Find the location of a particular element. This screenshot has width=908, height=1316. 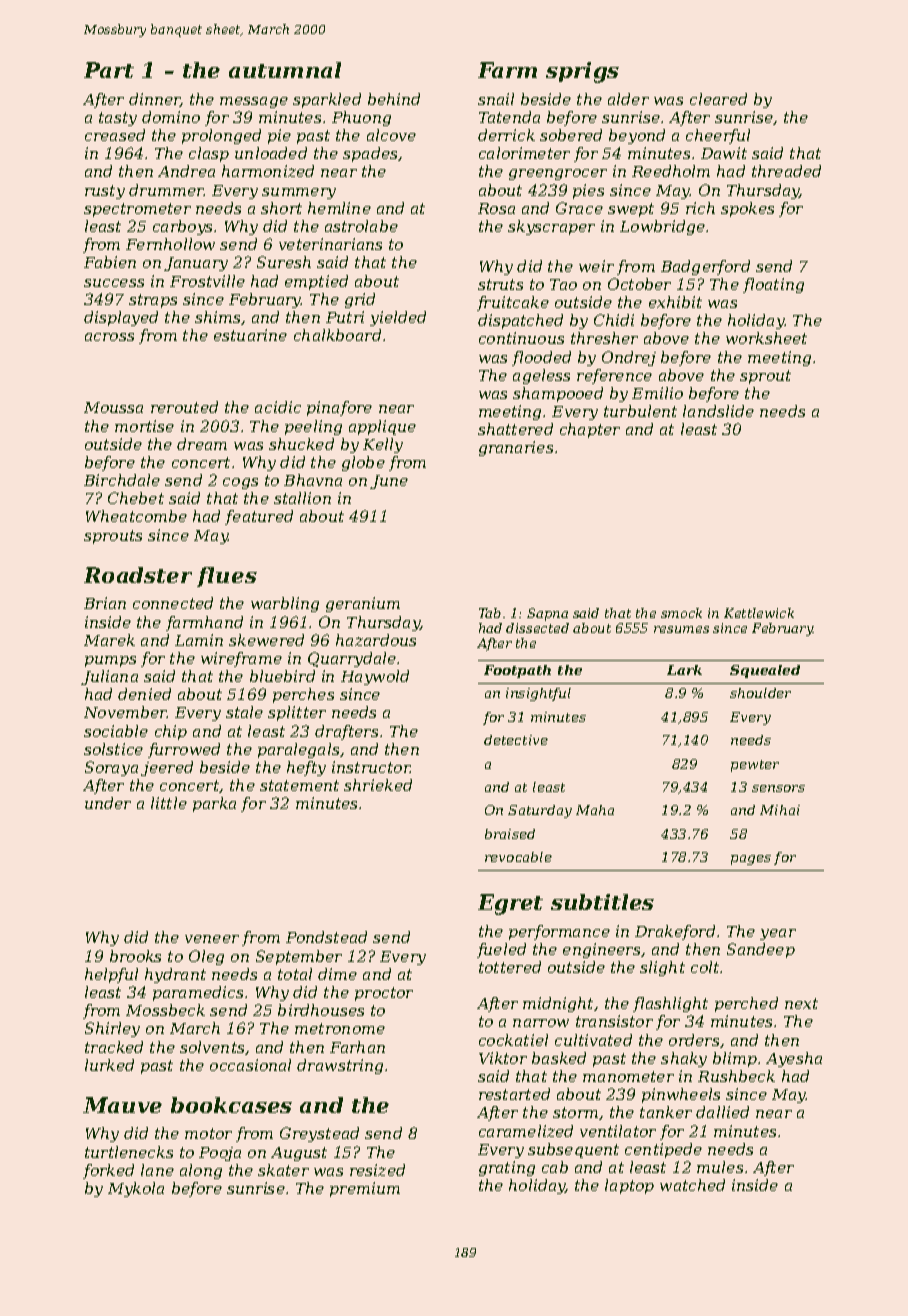

Egret is located at coordinates (510, 904).
